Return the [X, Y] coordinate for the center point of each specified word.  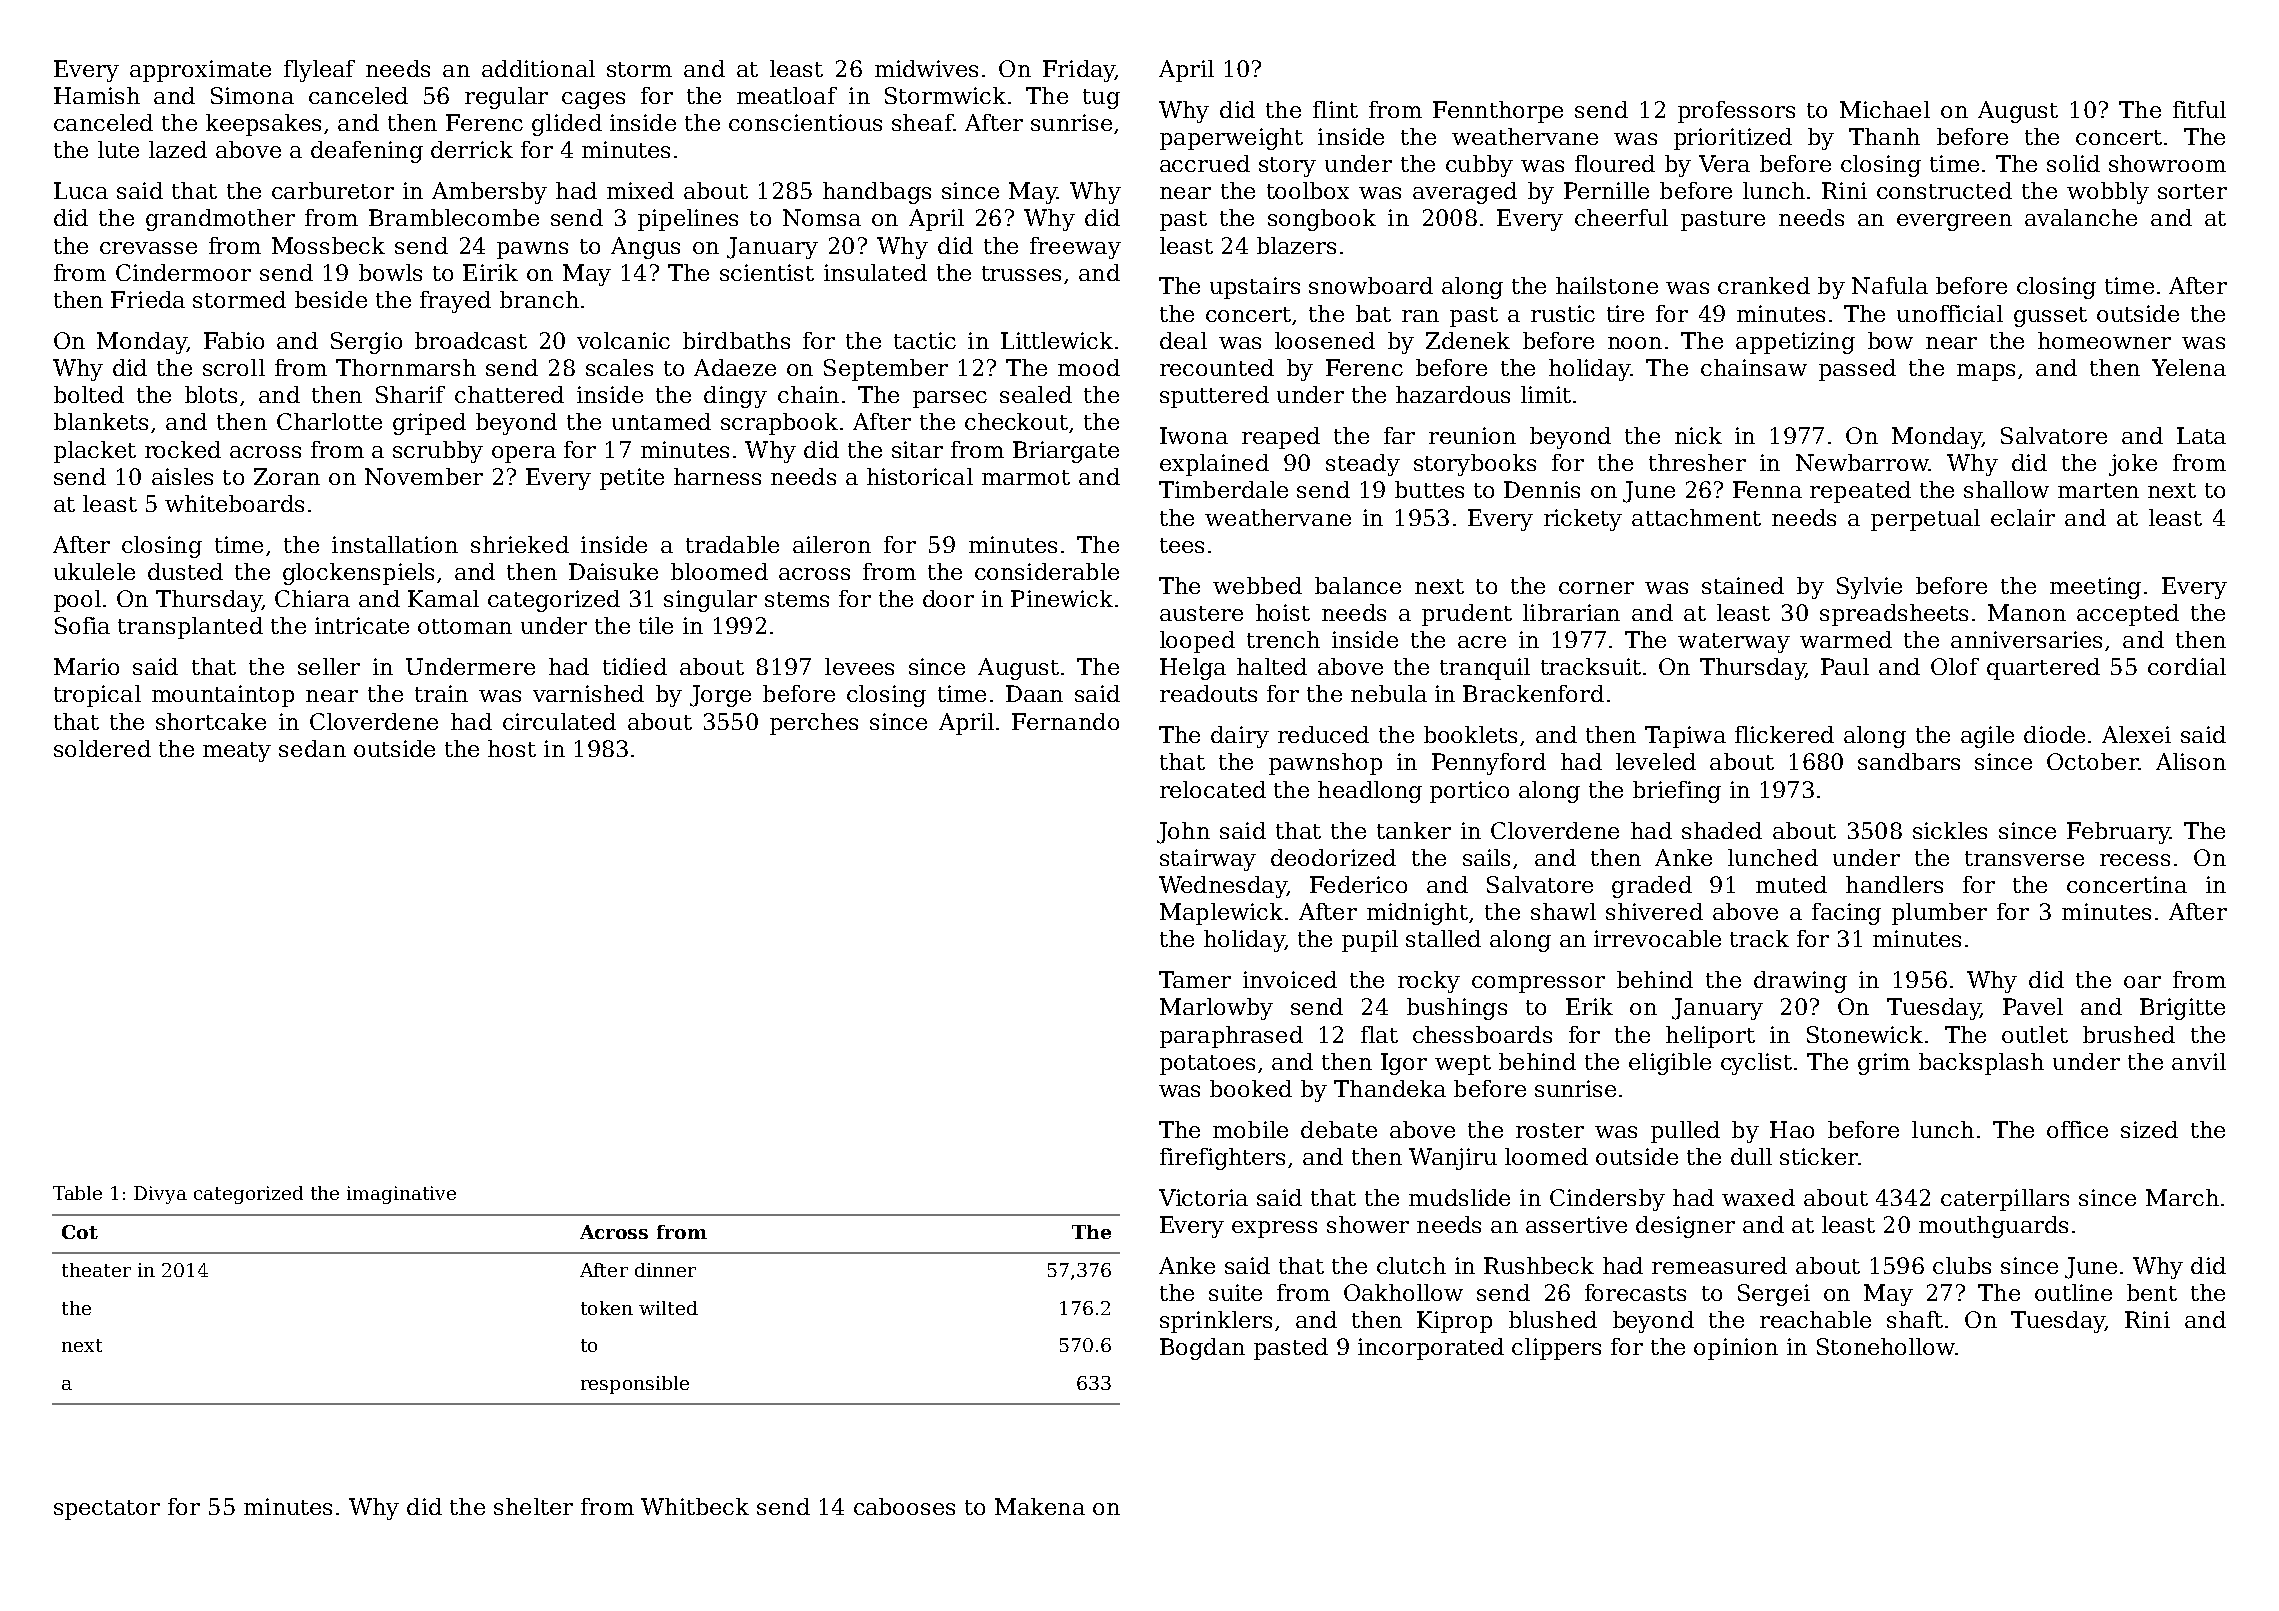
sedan [312, 748]
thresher [1697, 462]
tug [1101, 99]
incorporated [1431, 1349]
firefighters [1222, 1159]
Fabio [234, 340]
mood [1089, 367]
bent [2152, 1292]
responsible [635, 1385]
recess [2135, 860]
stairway [1208, 860]
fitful [2199, 109]
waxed [1758, 1197]
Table [77, 1193]
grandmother [220, 220]
